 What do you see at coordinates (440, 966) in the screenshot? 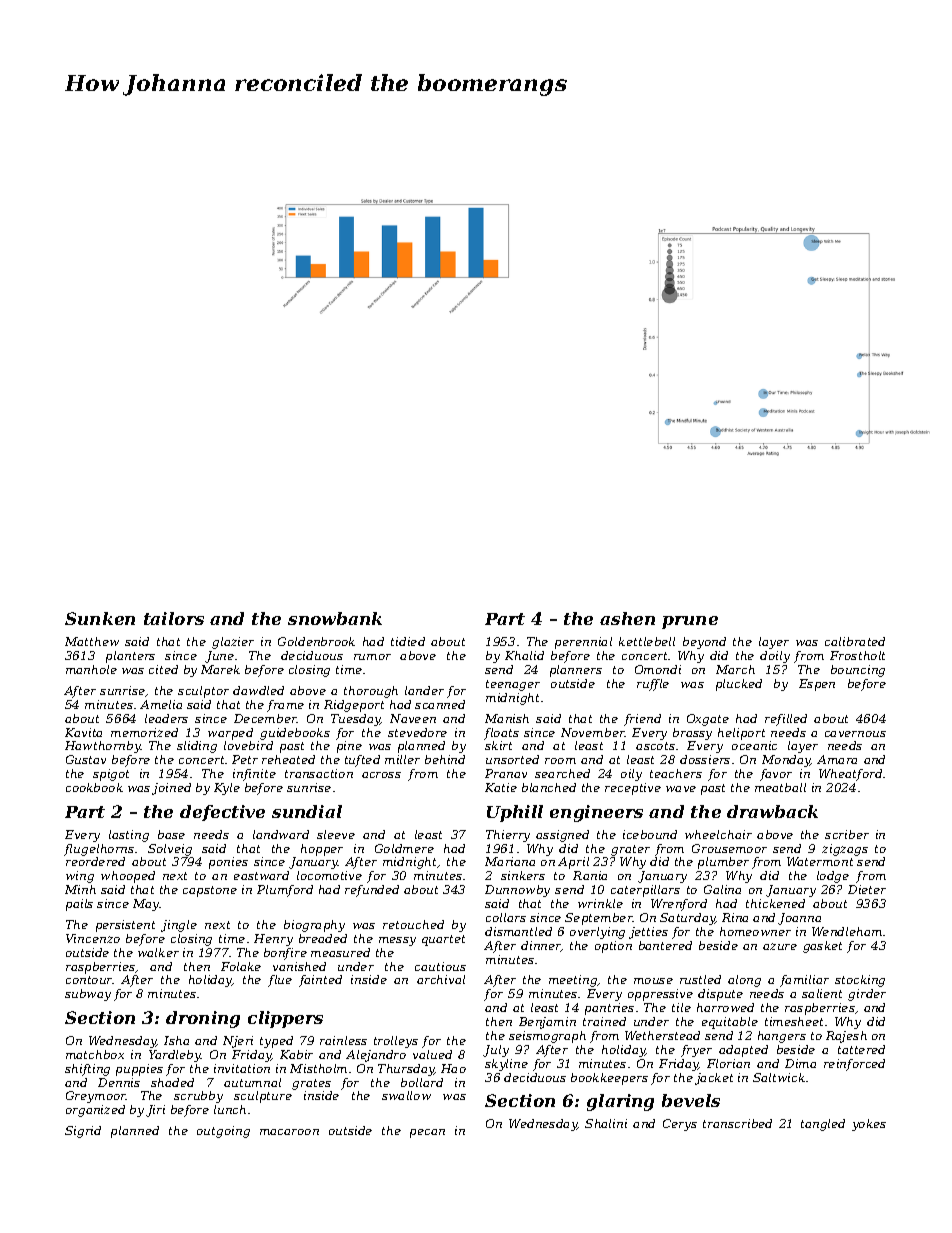
I see `cautious` at bounding box center [440, 966].
